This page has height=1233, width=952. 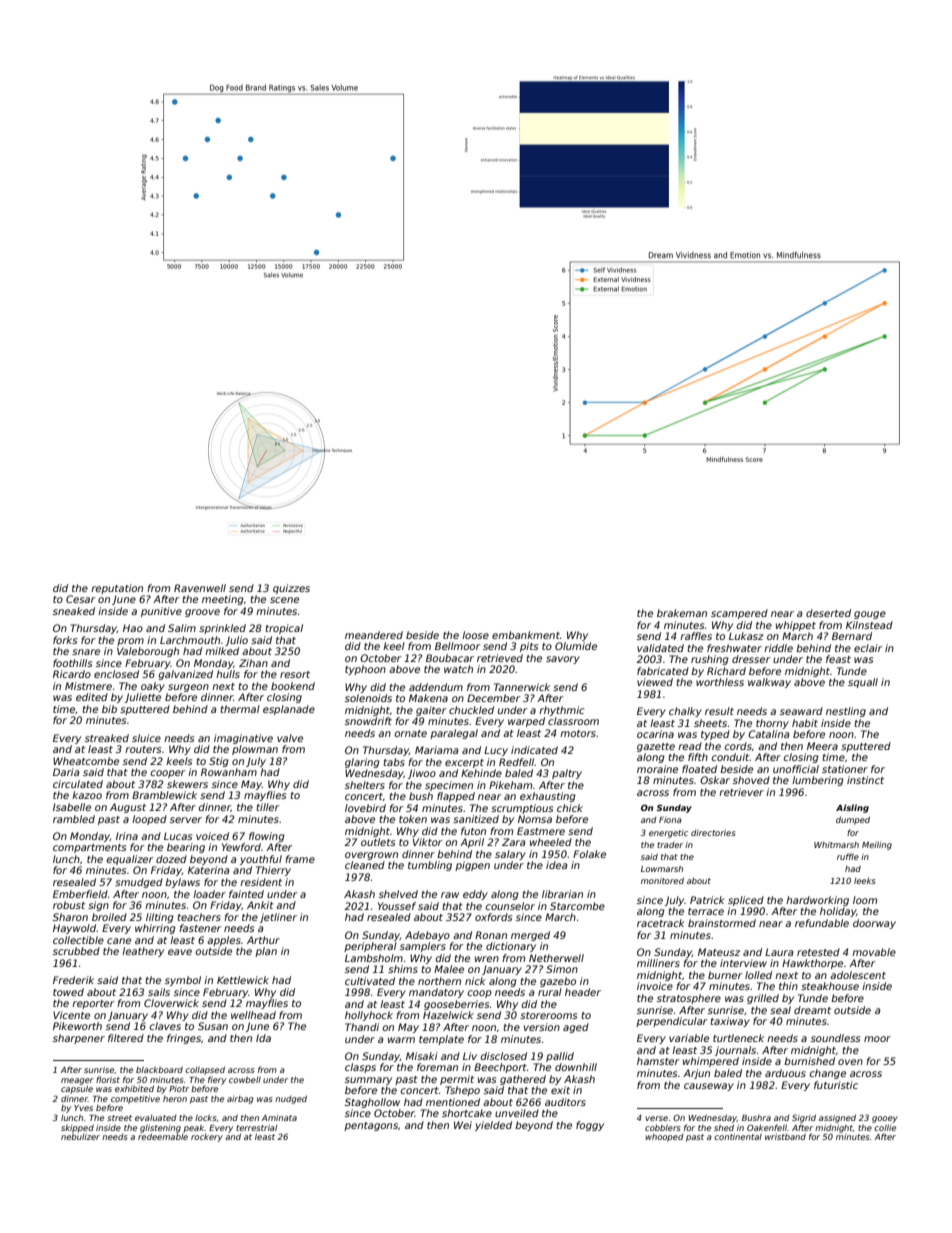 I want to click on shortcake, so click(x=467, y=1113).
